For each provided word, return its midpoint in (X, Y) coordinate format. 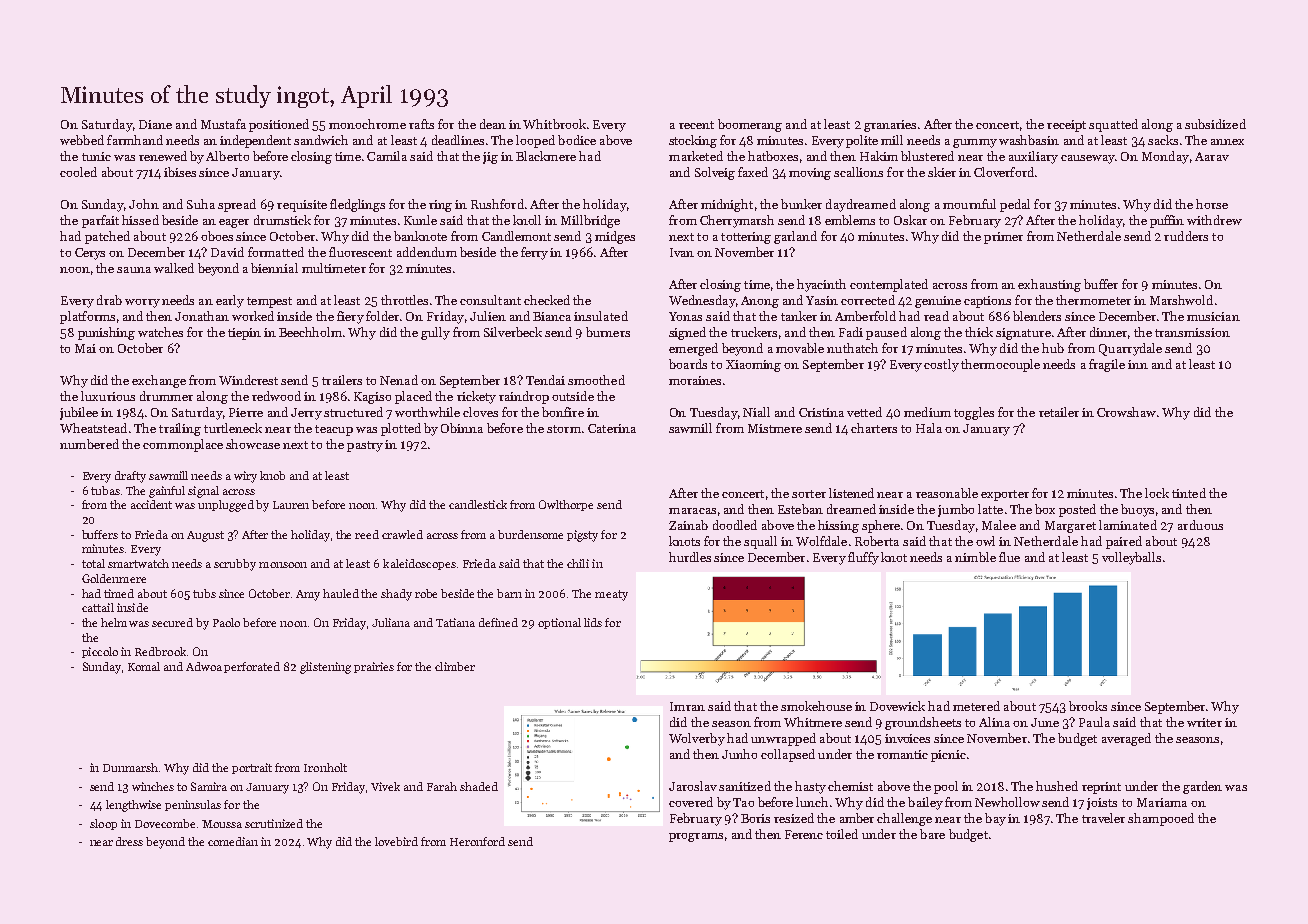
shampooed (1161, 819)
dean (493, 124)
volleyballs (1131, 558)
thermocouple (1000, 365)
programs (696, 837)
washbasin (1029, 140)
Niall (756, 412)
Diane (155, 124)
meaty (611, 595)
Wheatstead (93, 428)
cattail (98, 607)
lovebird (396, 841)
